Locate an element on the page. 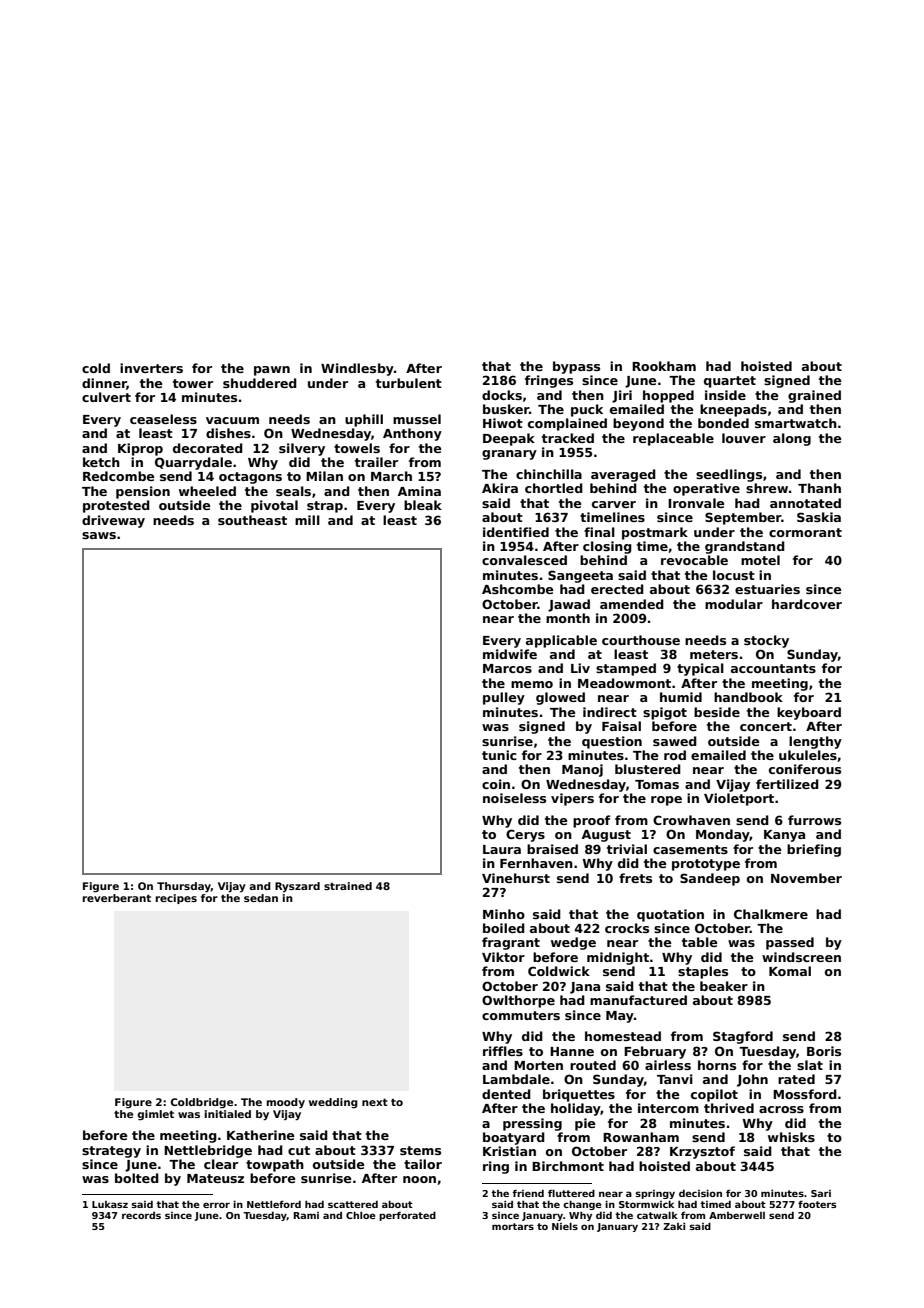 This image has width=924, height=1308. grained is located at coordinates (814, 396).
